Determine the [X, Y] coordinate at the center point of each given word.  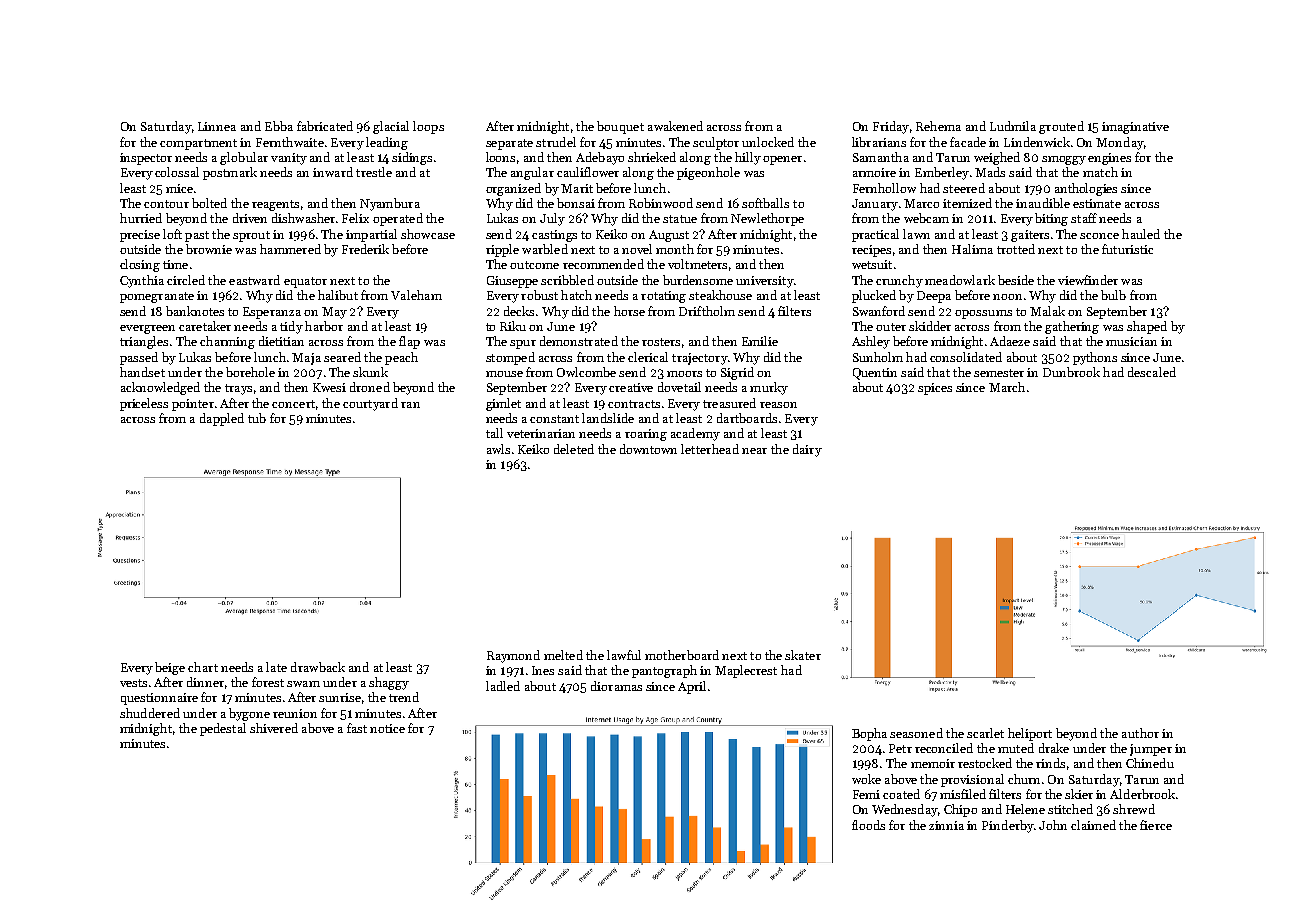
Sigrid [737, 373]
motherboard [682, 655]
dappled [222, 419]
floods [868, 825]
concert [293, 404]
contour [166, 204]
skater [803, 655]
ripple [502, 250]
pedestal [223, 729]
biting [1051, 219]
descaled [1152, 372]
